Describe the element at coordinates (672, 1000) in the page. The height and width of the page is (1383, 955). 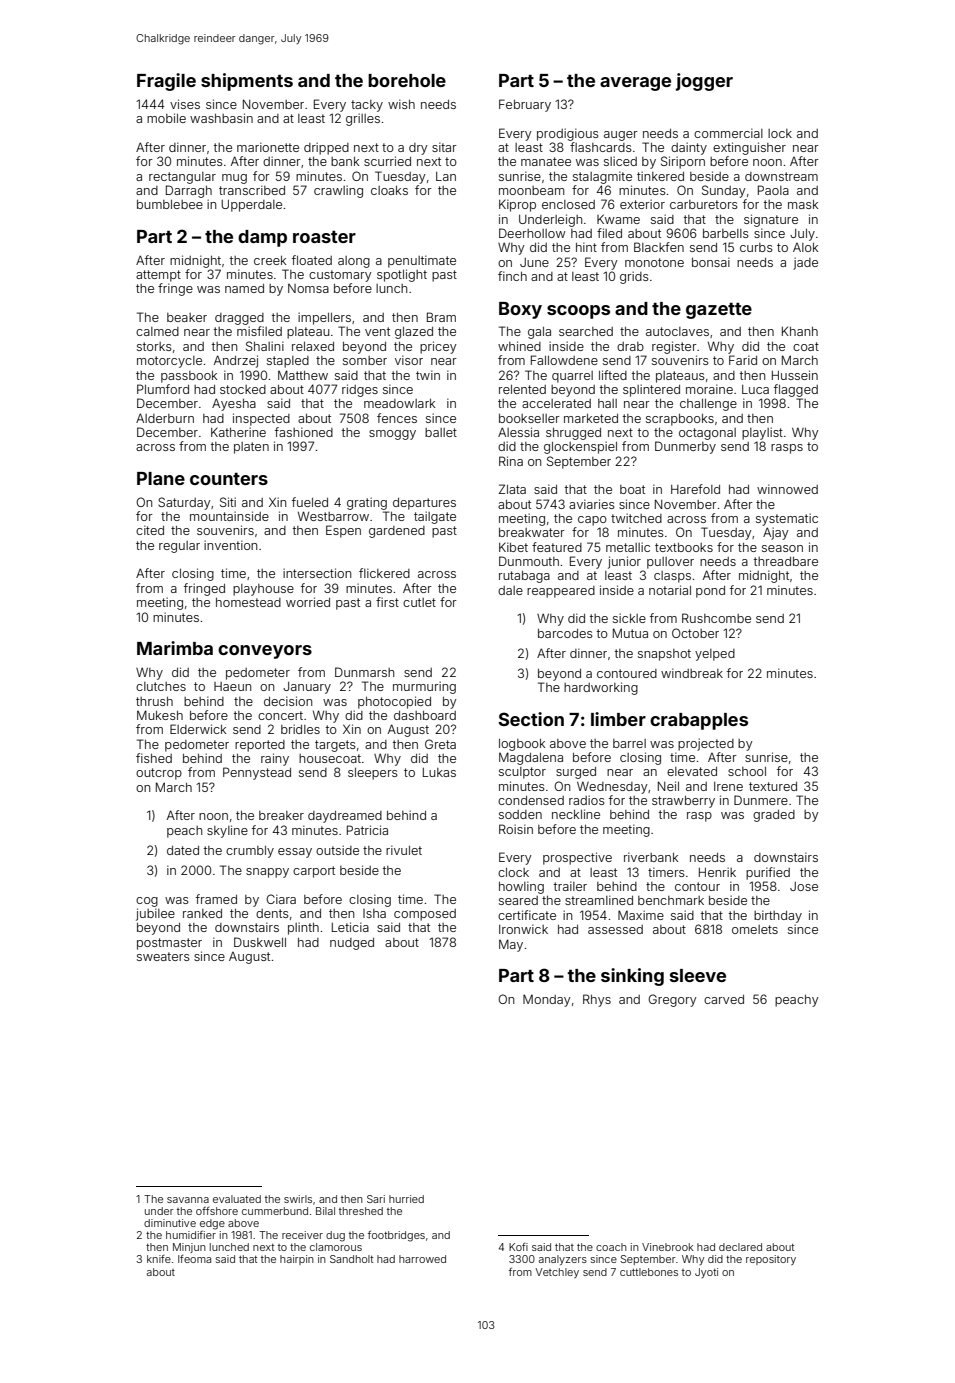
I see `Gregory` at that location.
